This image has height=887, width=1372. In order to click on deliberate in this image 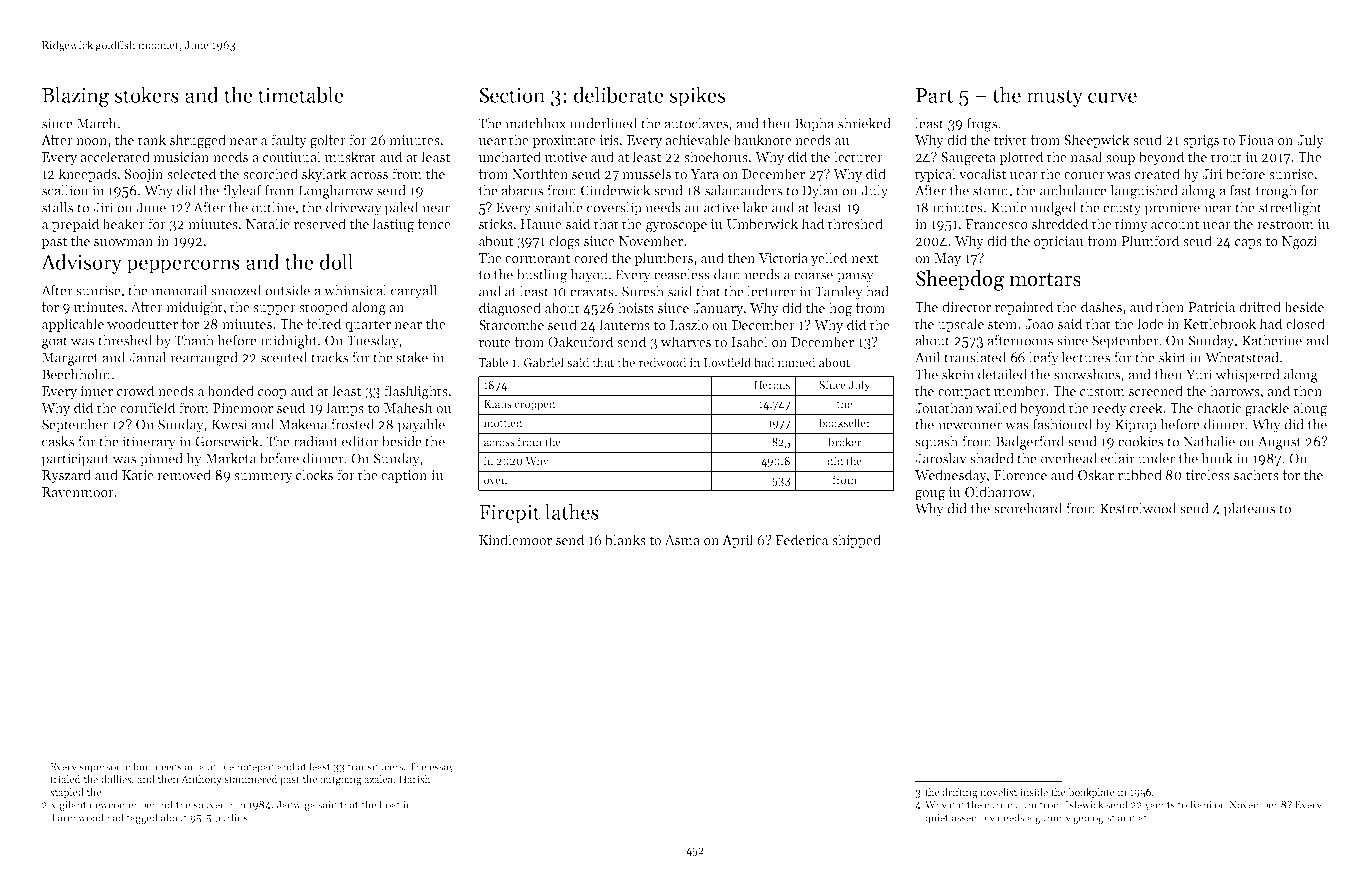, I will do `click(619, 94)`.
